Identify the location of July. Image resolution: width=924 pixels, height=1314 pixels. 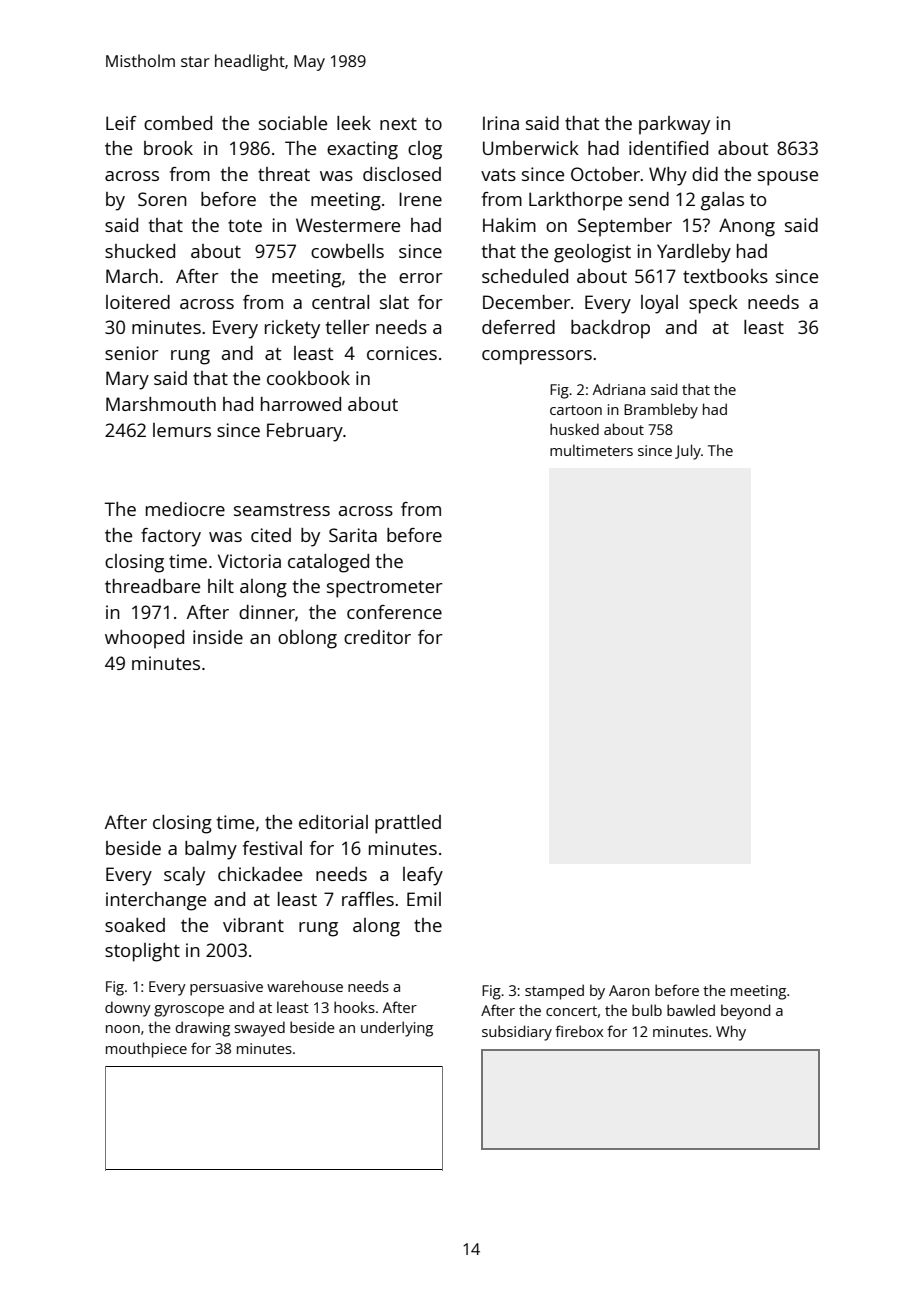
(688, 452).
